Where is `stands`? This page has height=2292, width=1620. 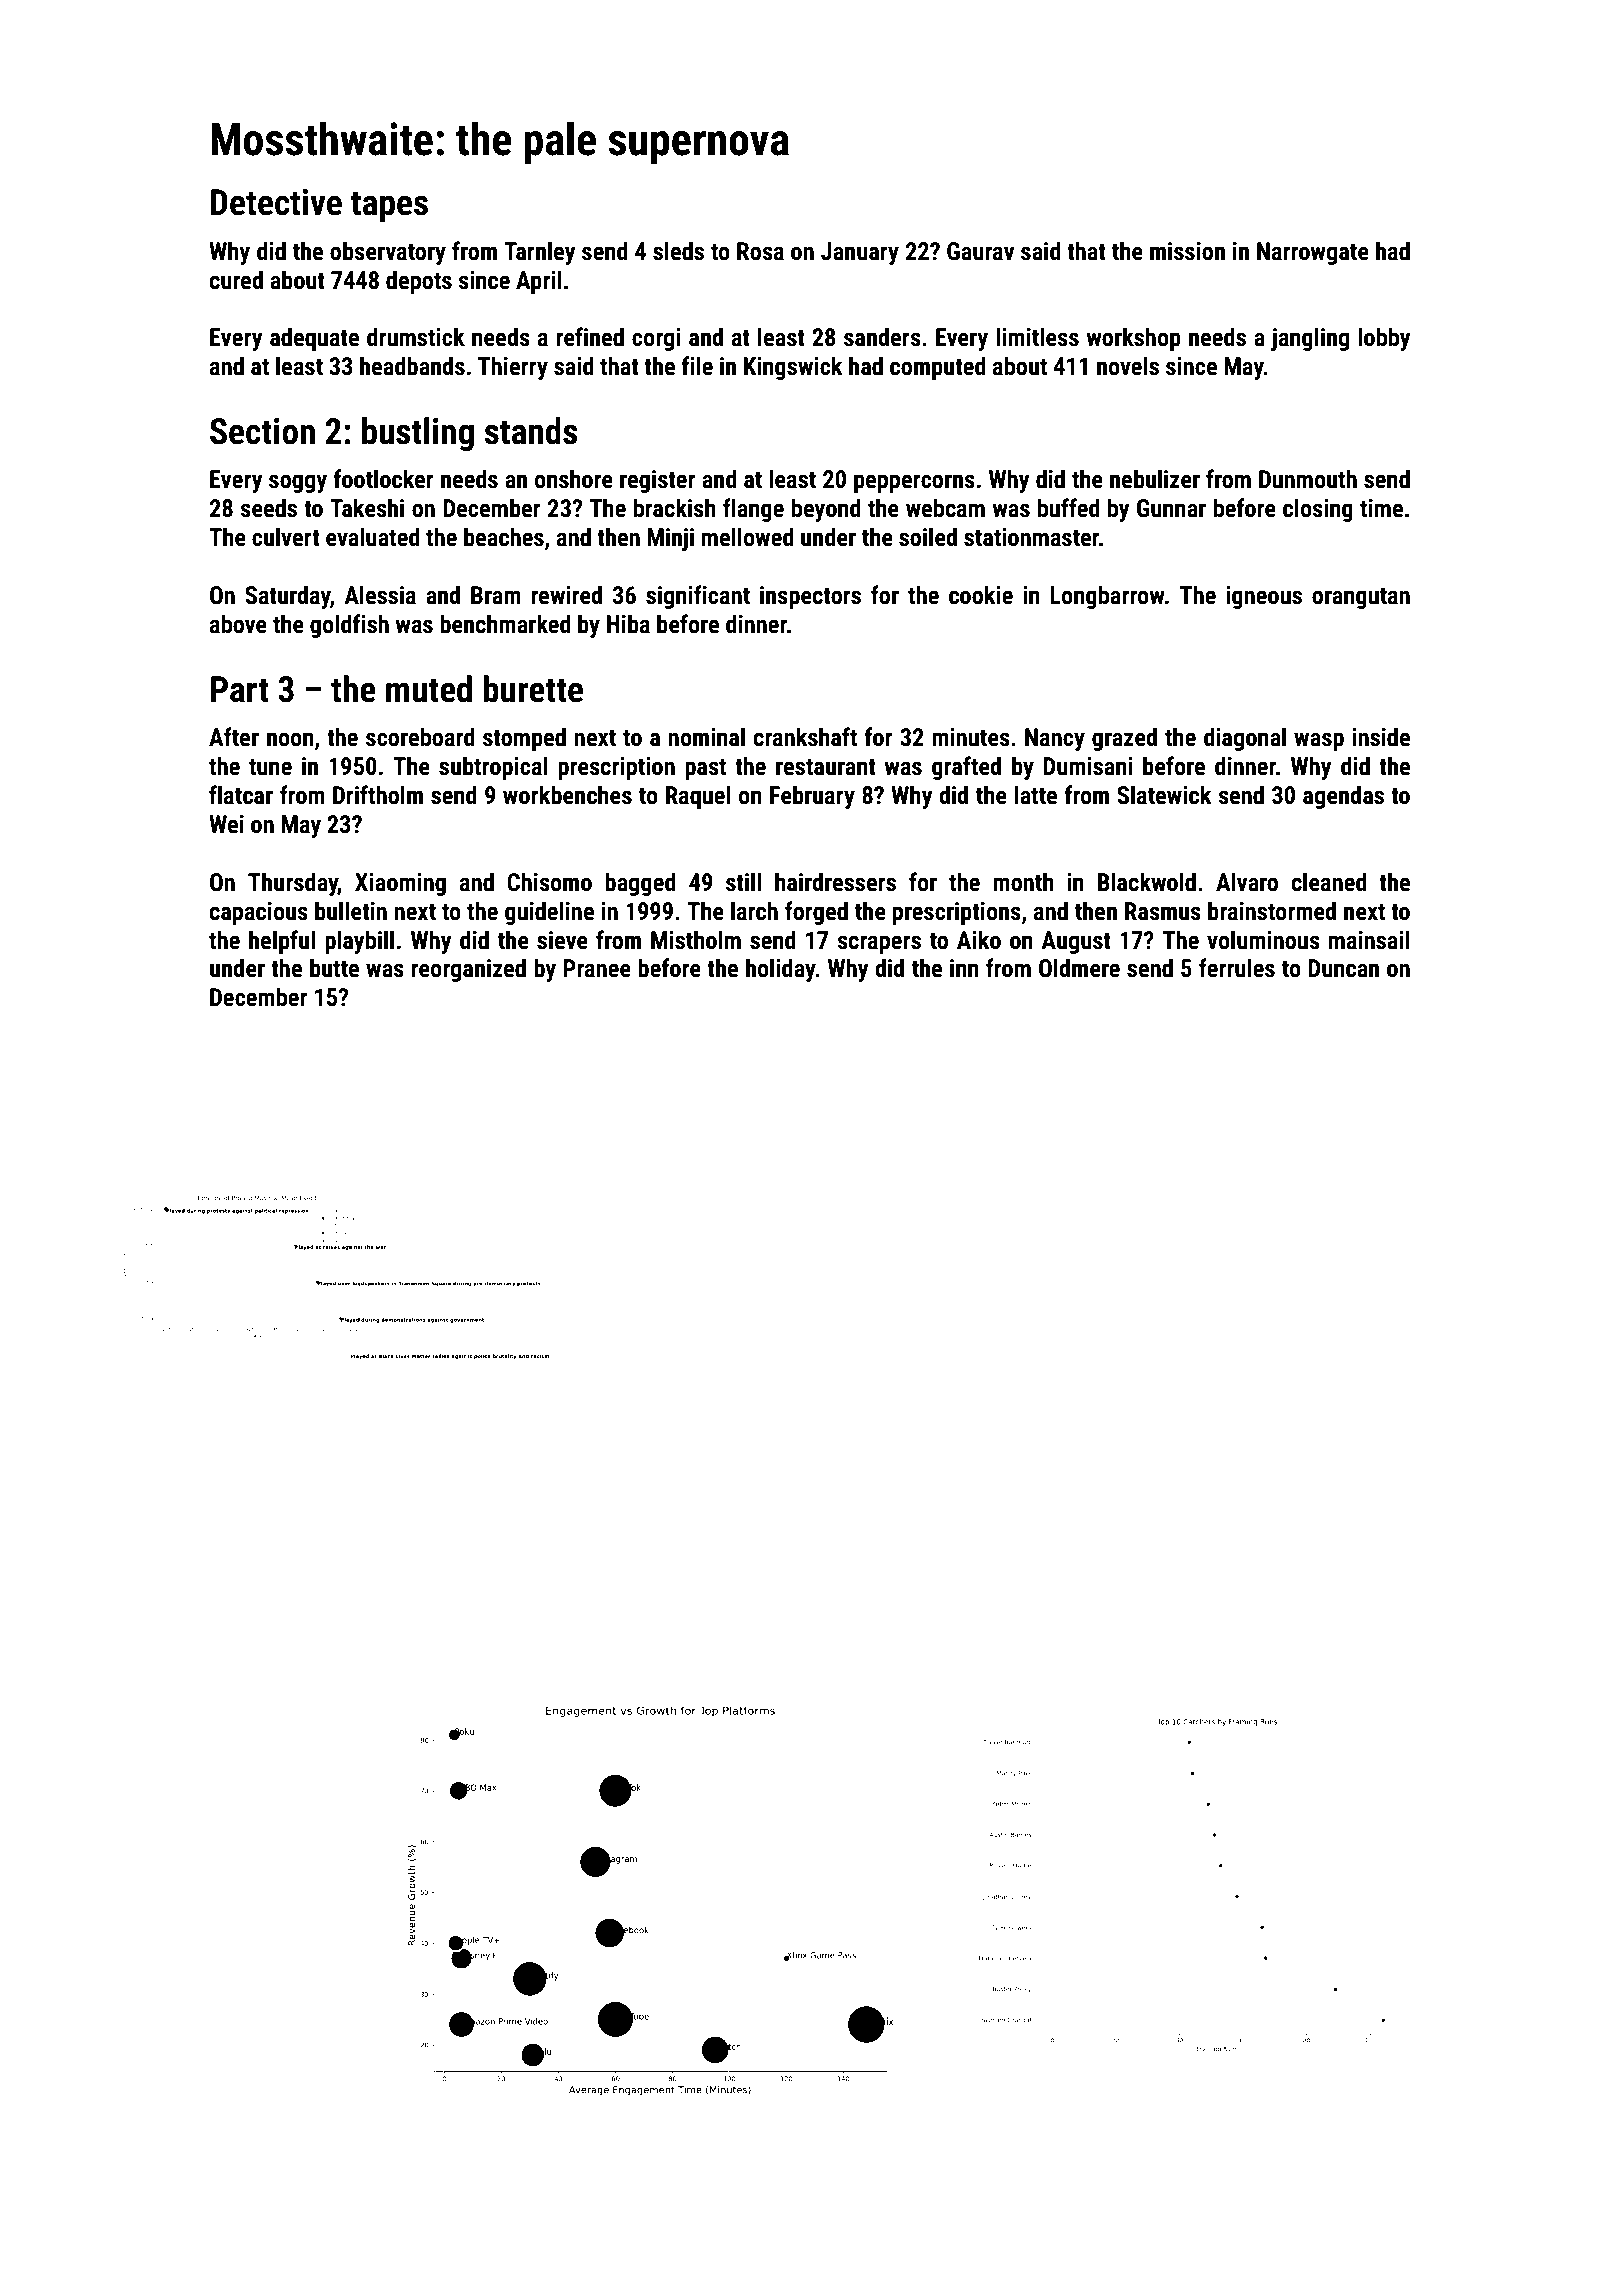
stands is located at coordinates (531, 431).
